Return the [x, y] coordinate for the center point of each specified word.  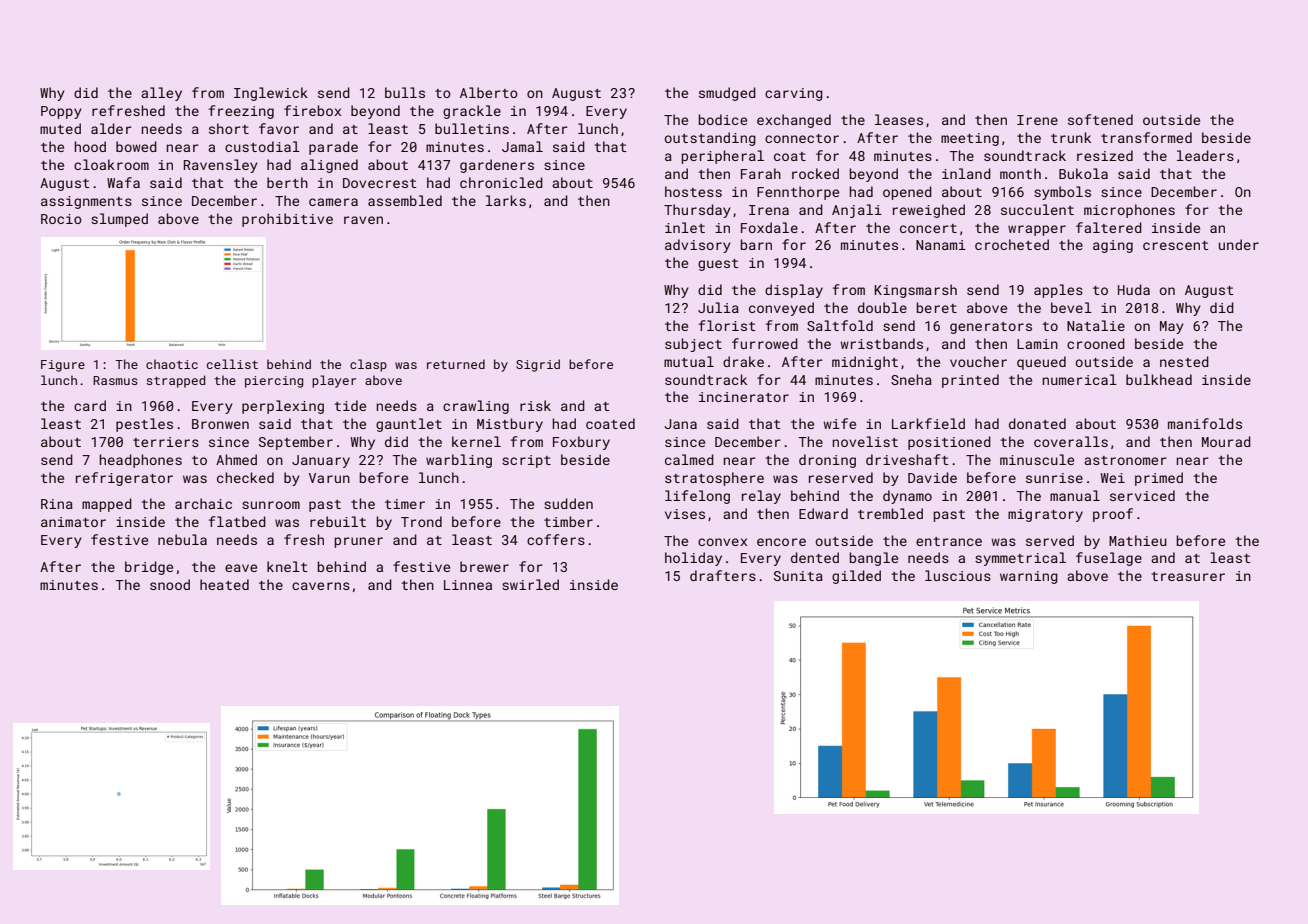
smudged [727, 94]
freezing [241, 112]
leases [899, 119]
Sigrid [538, 365]
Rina [57, 504]
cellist [232, 364]
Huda [1134, 289]
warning [1029, 577]
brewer [484, 566]
